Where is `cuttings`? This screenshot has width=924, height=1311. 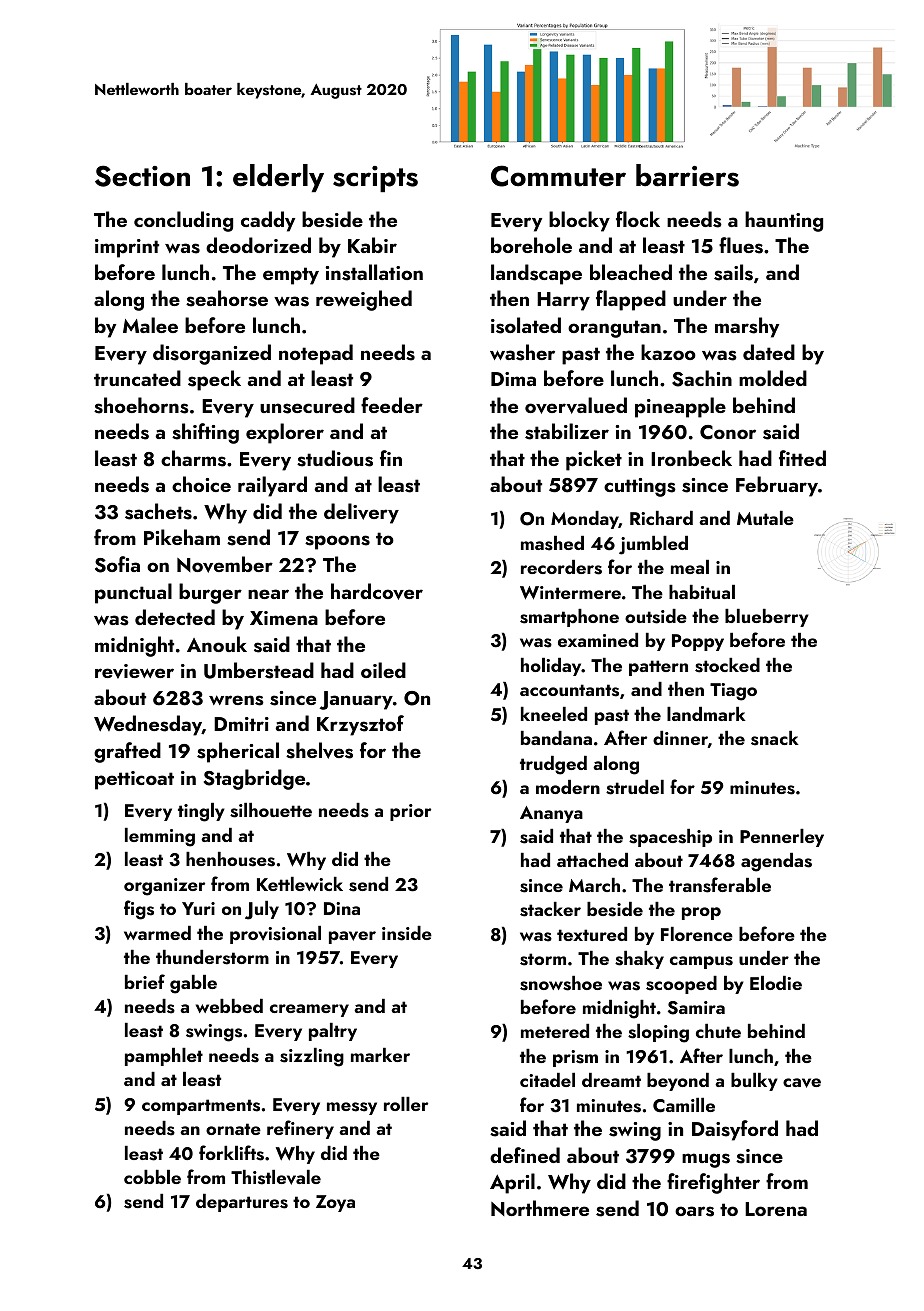 cuttings is located at coordinates (640, 487).
